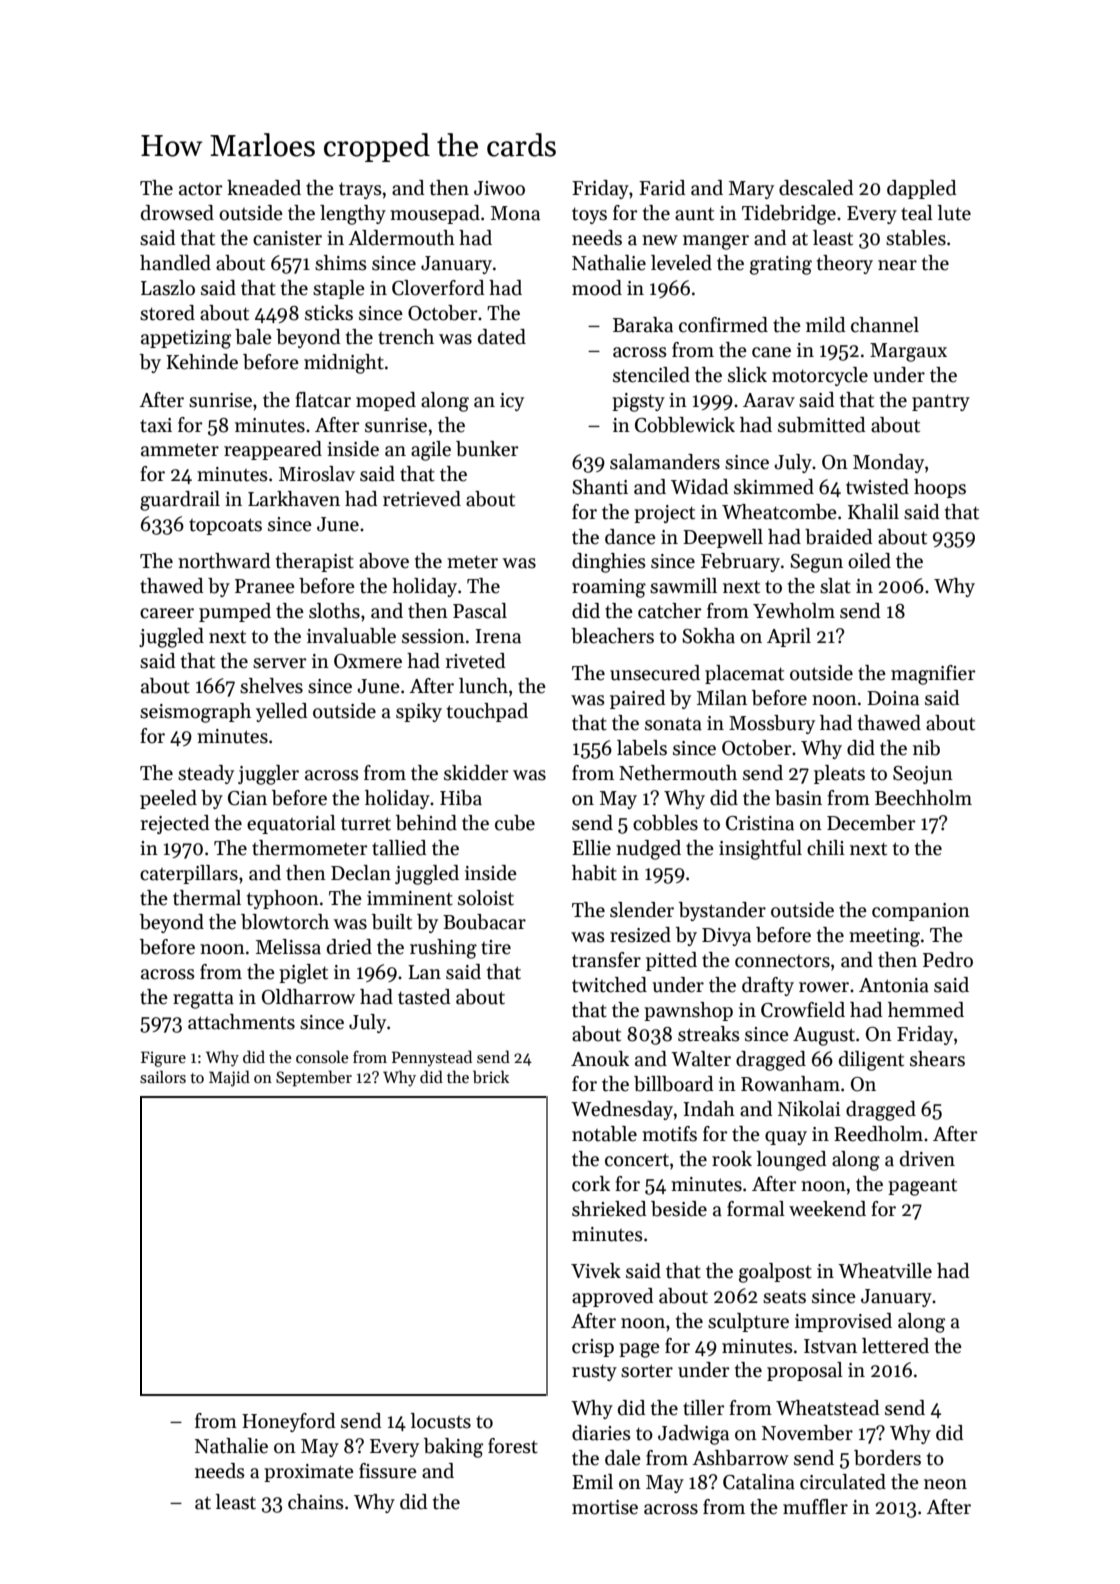  Describe the element at coordinates (647, 1371) in the document. I see `sorter` at that location.
